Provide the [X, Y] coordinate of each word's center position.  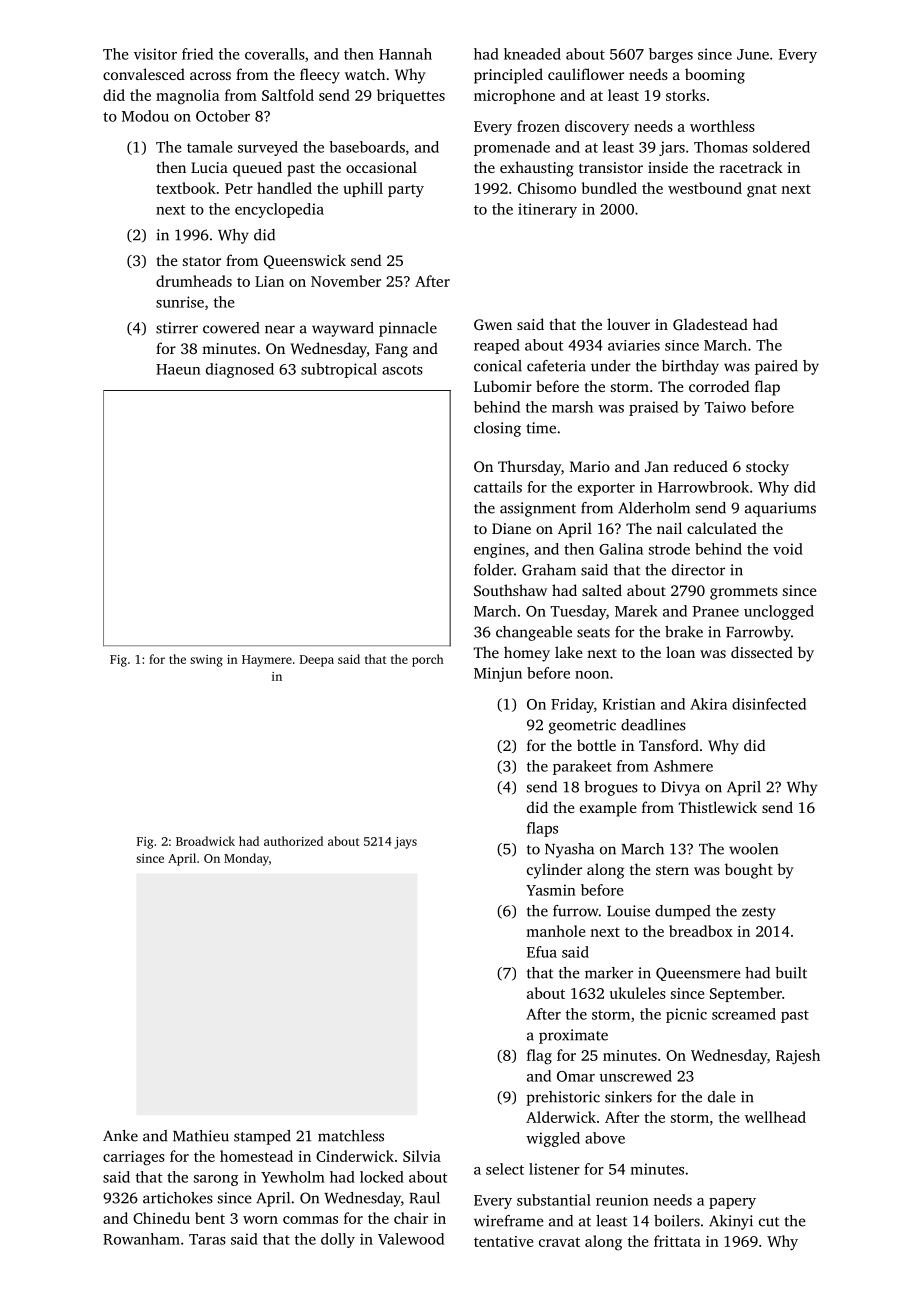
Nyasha [569, 850]
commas [310, 1220]
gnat [762, 191]
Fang [391, 350]
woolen [753, 849]
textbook [186, 188]
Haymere [267, 661]
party [406, 191]
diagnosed [240, 370]
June [753, 54]
